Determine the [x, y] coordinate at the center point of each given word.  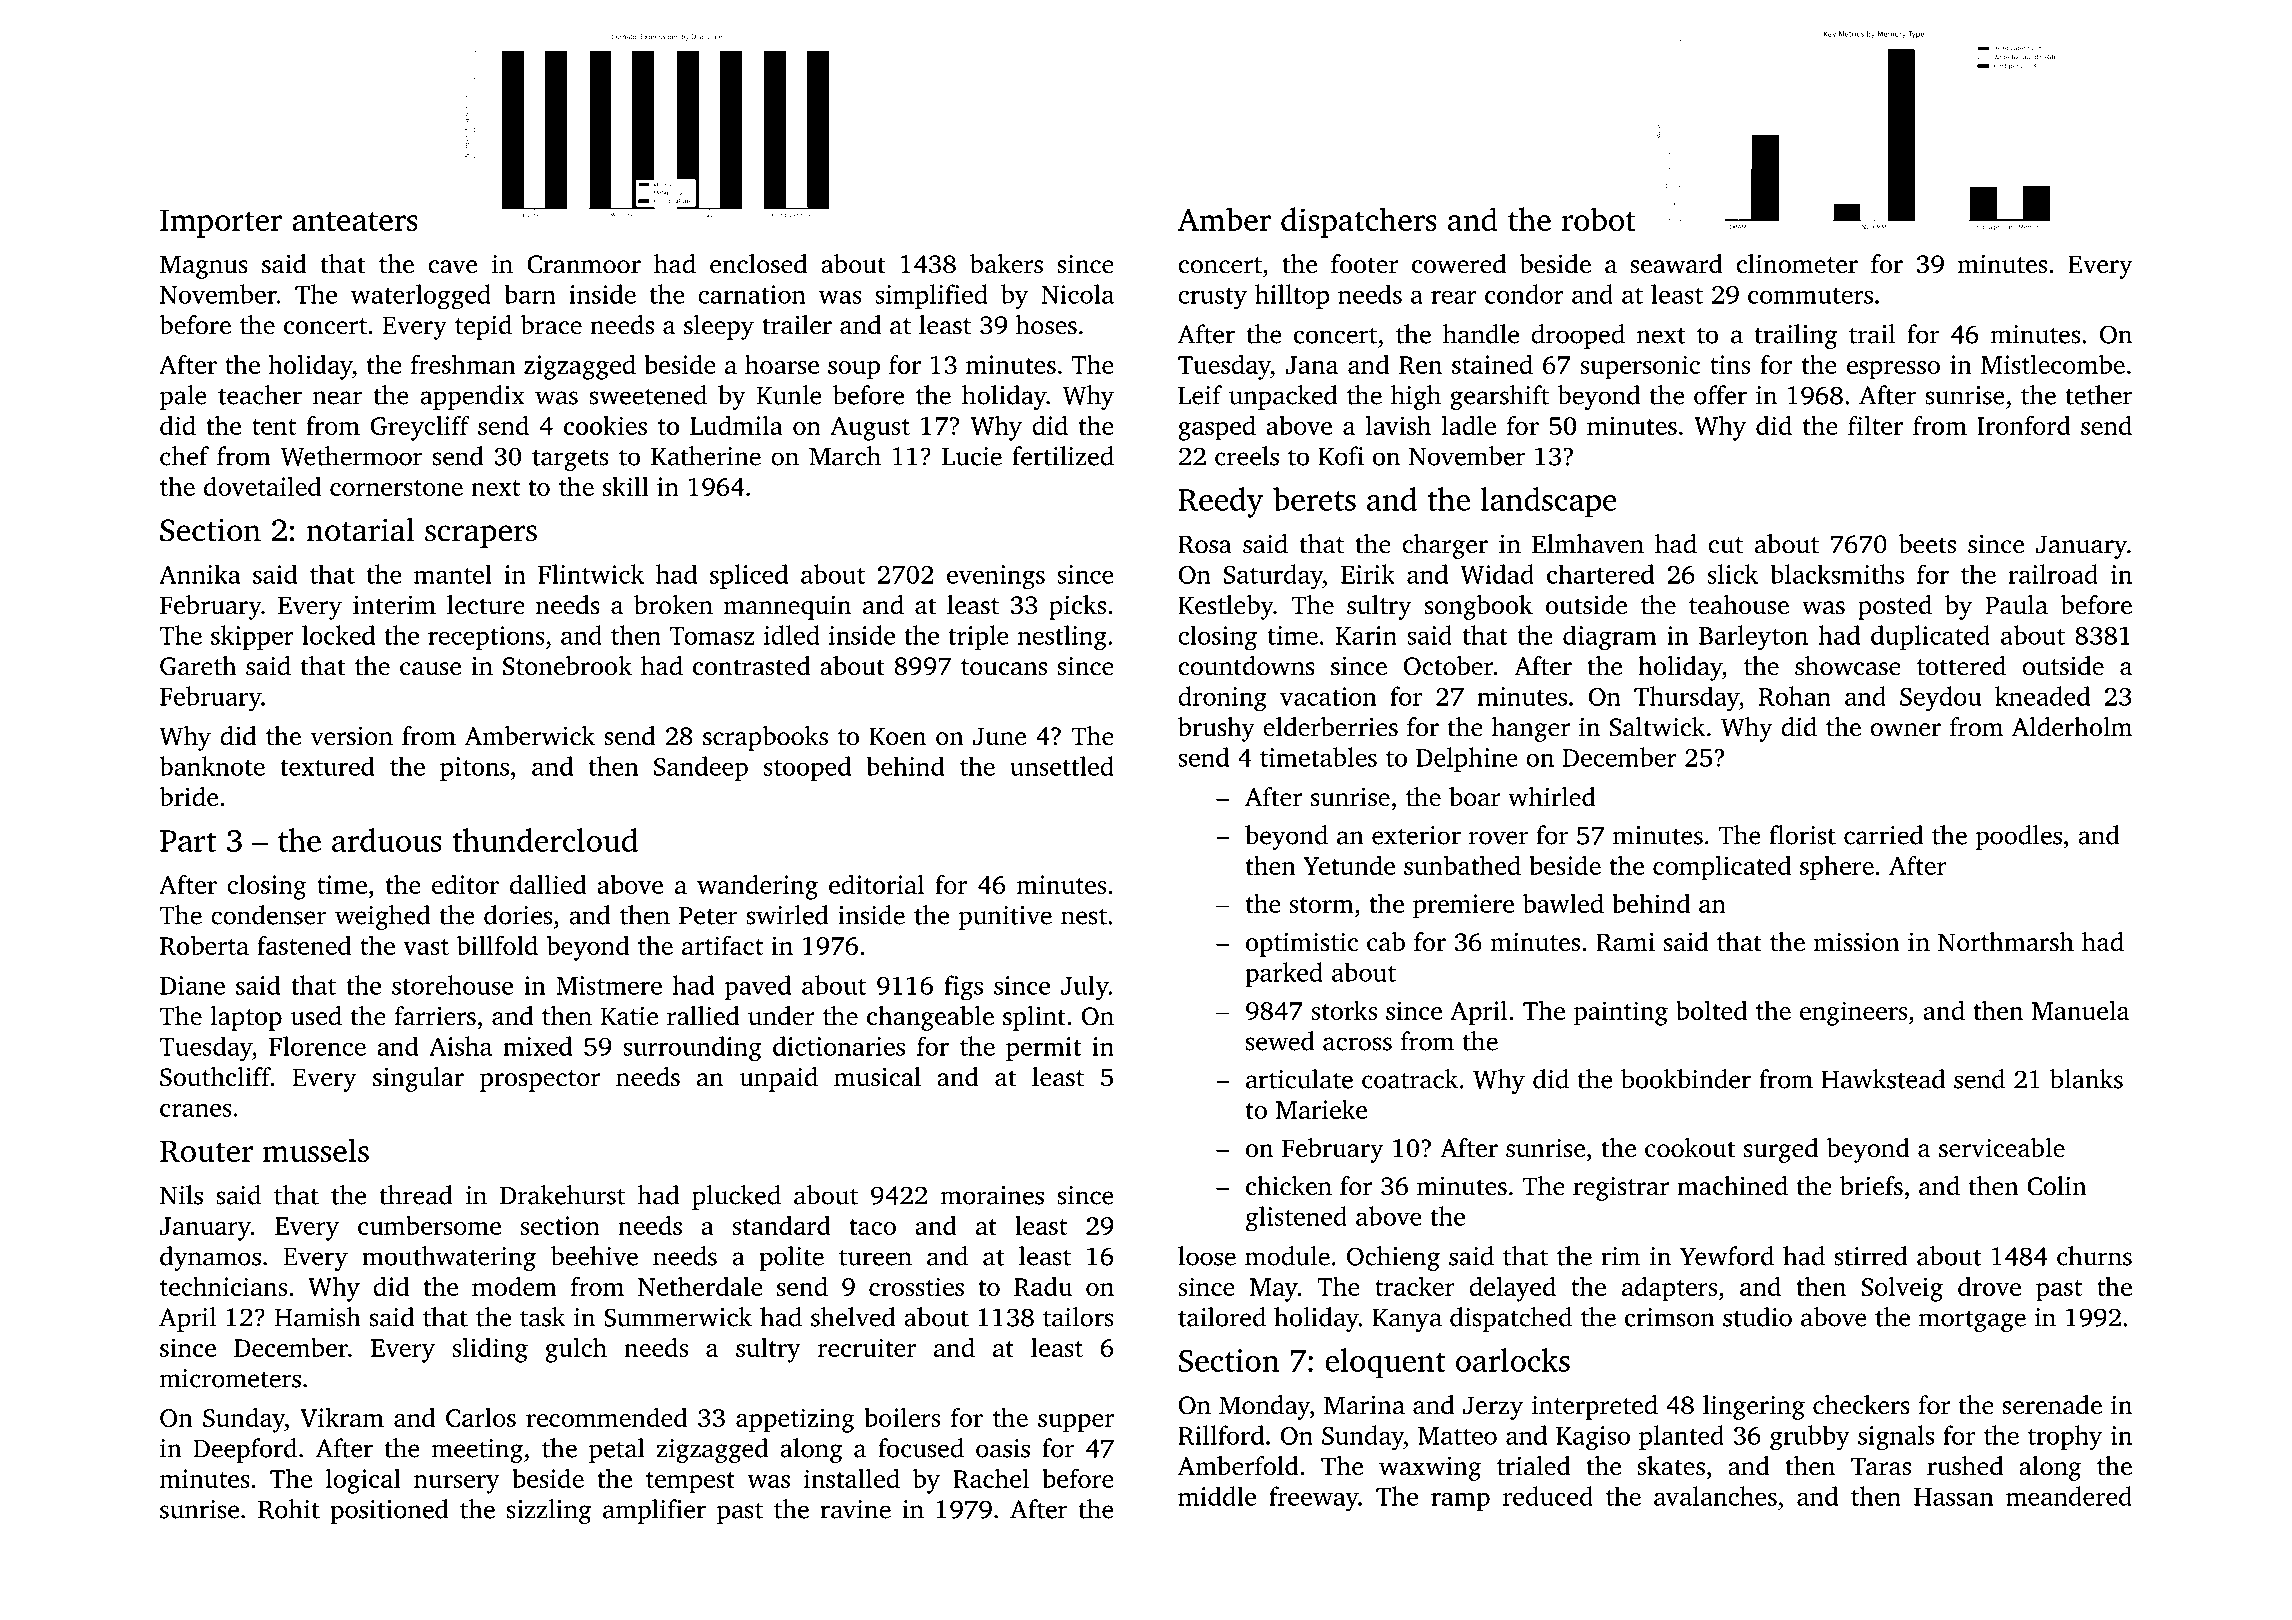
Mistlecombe [2053, 364]
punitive [1005, 918]
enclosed [758, 264]
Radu [1043, 1286]
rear [1454, 297]
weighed [382, 917]
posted [1895, 607]
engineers [1853, 1013]
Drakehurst [562, 1195]
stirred [1871, 1256]
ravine [855, 1509]
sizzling [549, 1511]
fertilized [1063, 456]
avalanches [1715, 1496]
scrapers [481, 536]
